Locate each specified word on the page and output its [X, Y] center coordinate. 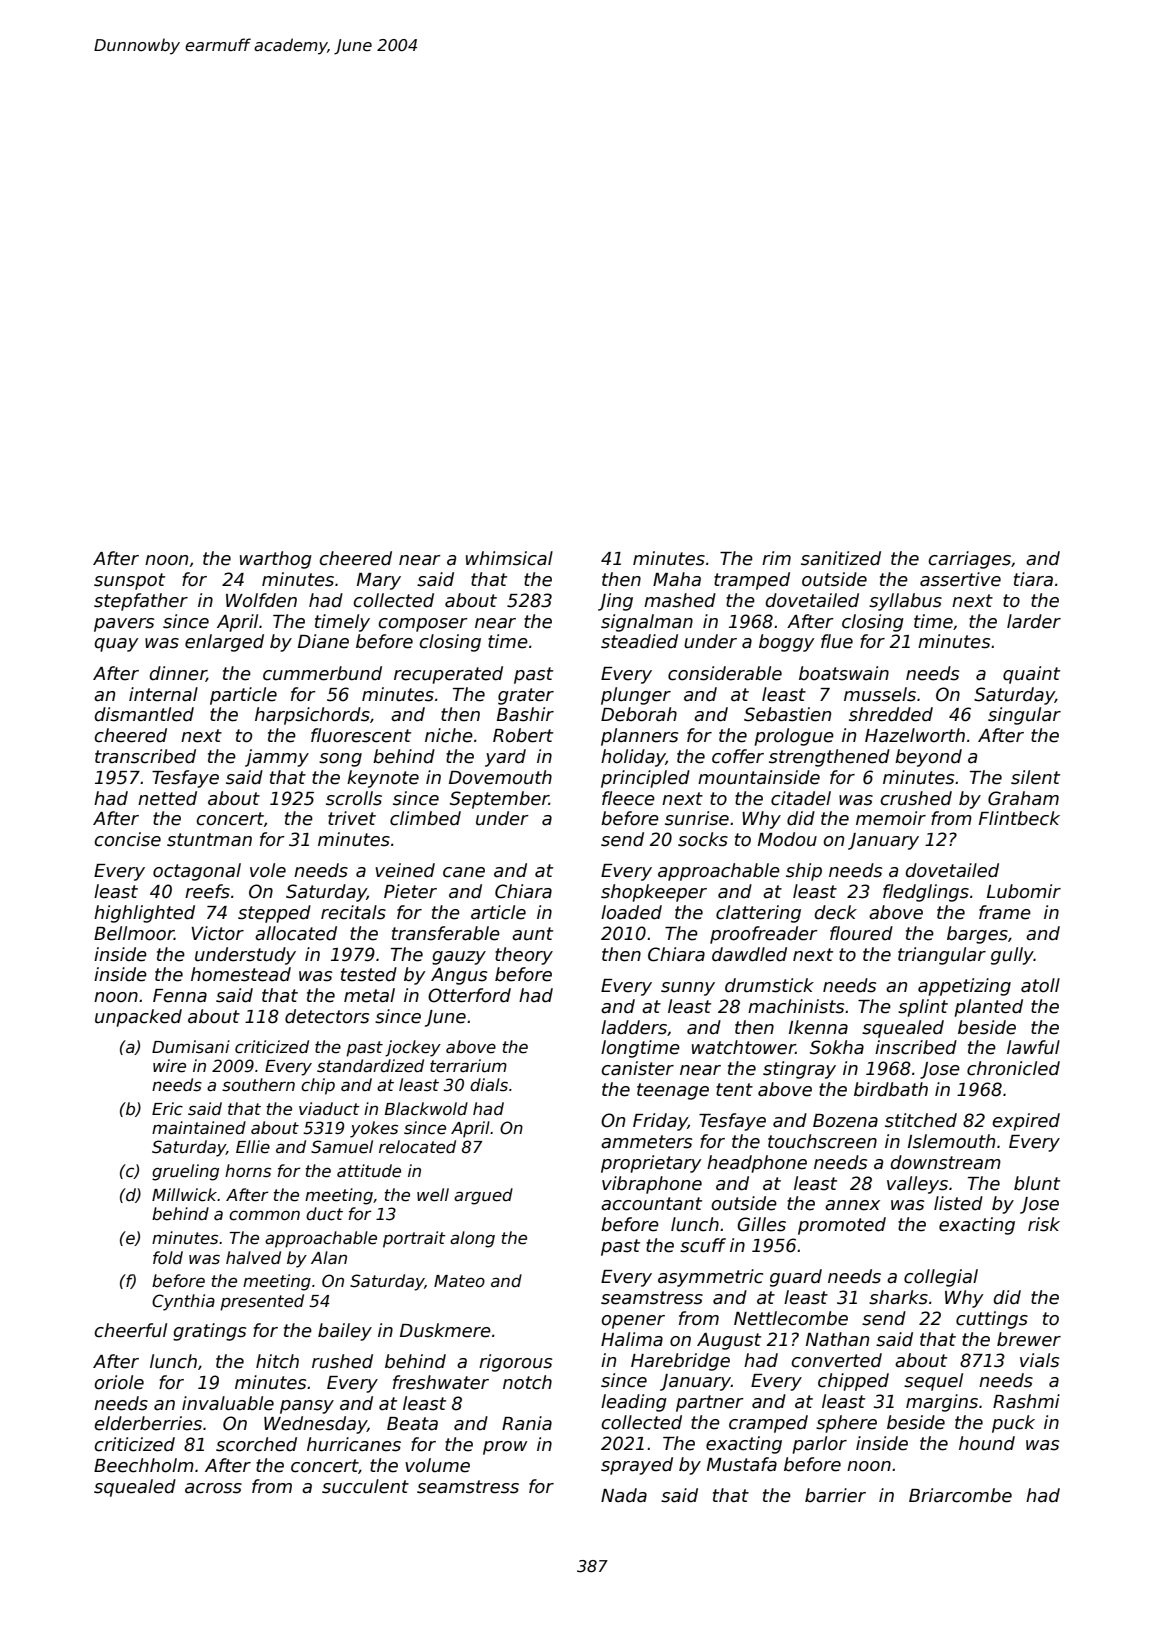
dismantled [144, 714]
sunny [688, 989]
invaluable [228, 1403]
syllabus [905, 602]
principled [645, 779]
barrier [835, 1495]
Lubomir [1024, 891]
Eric [167, 1109]
